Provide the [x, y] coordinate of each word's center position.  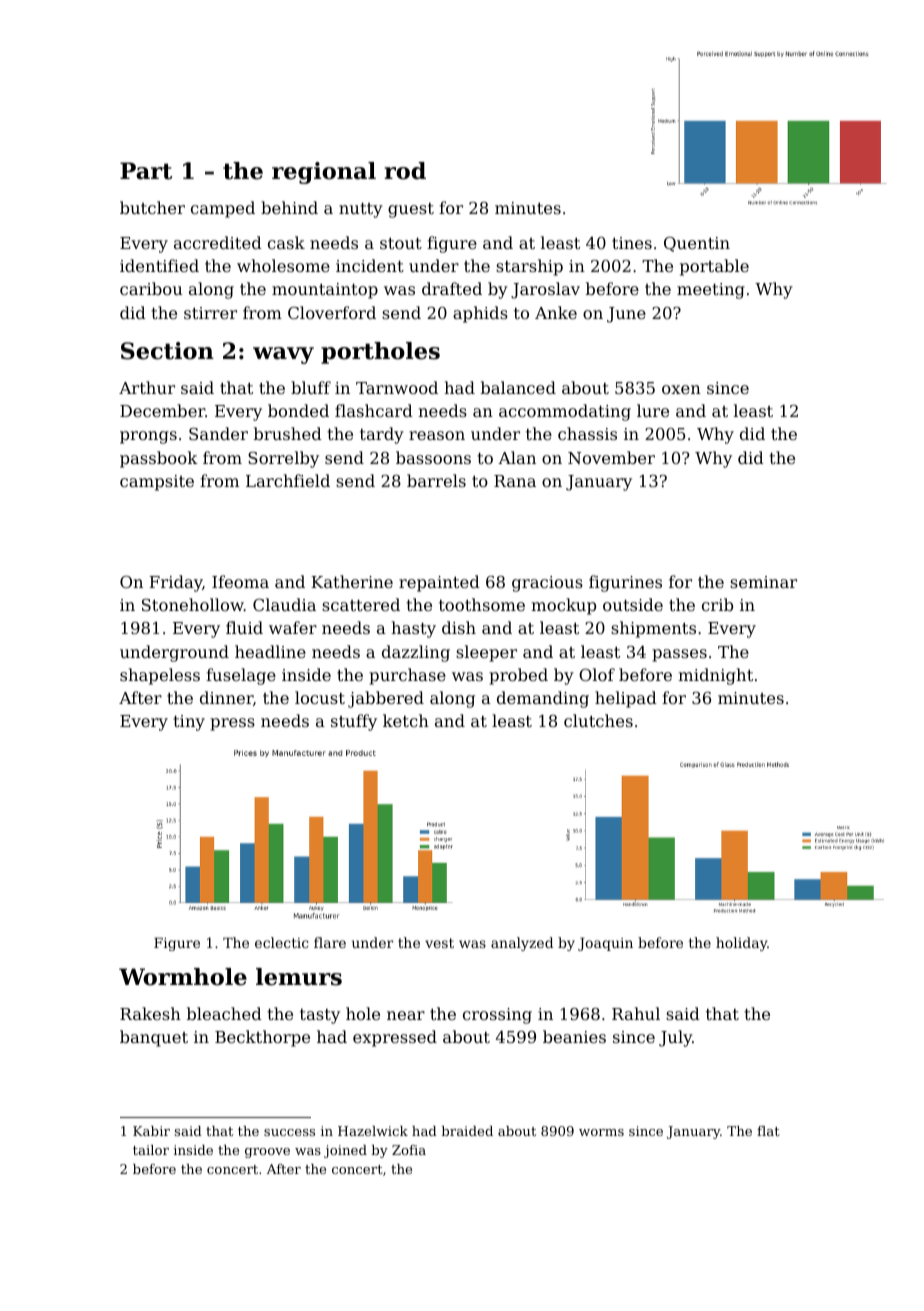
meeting [711, 291]
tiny [189, 723]
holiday [741, 944]
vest [439, 943]
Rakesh [150, 1013]
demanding [543, 699]
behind [289, 207]
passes [679, 655]
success [289, 1132]
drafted [452, 288]
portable [714, 267]
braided [467, 1131]
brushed [288, 433]
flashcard [374, 410]
